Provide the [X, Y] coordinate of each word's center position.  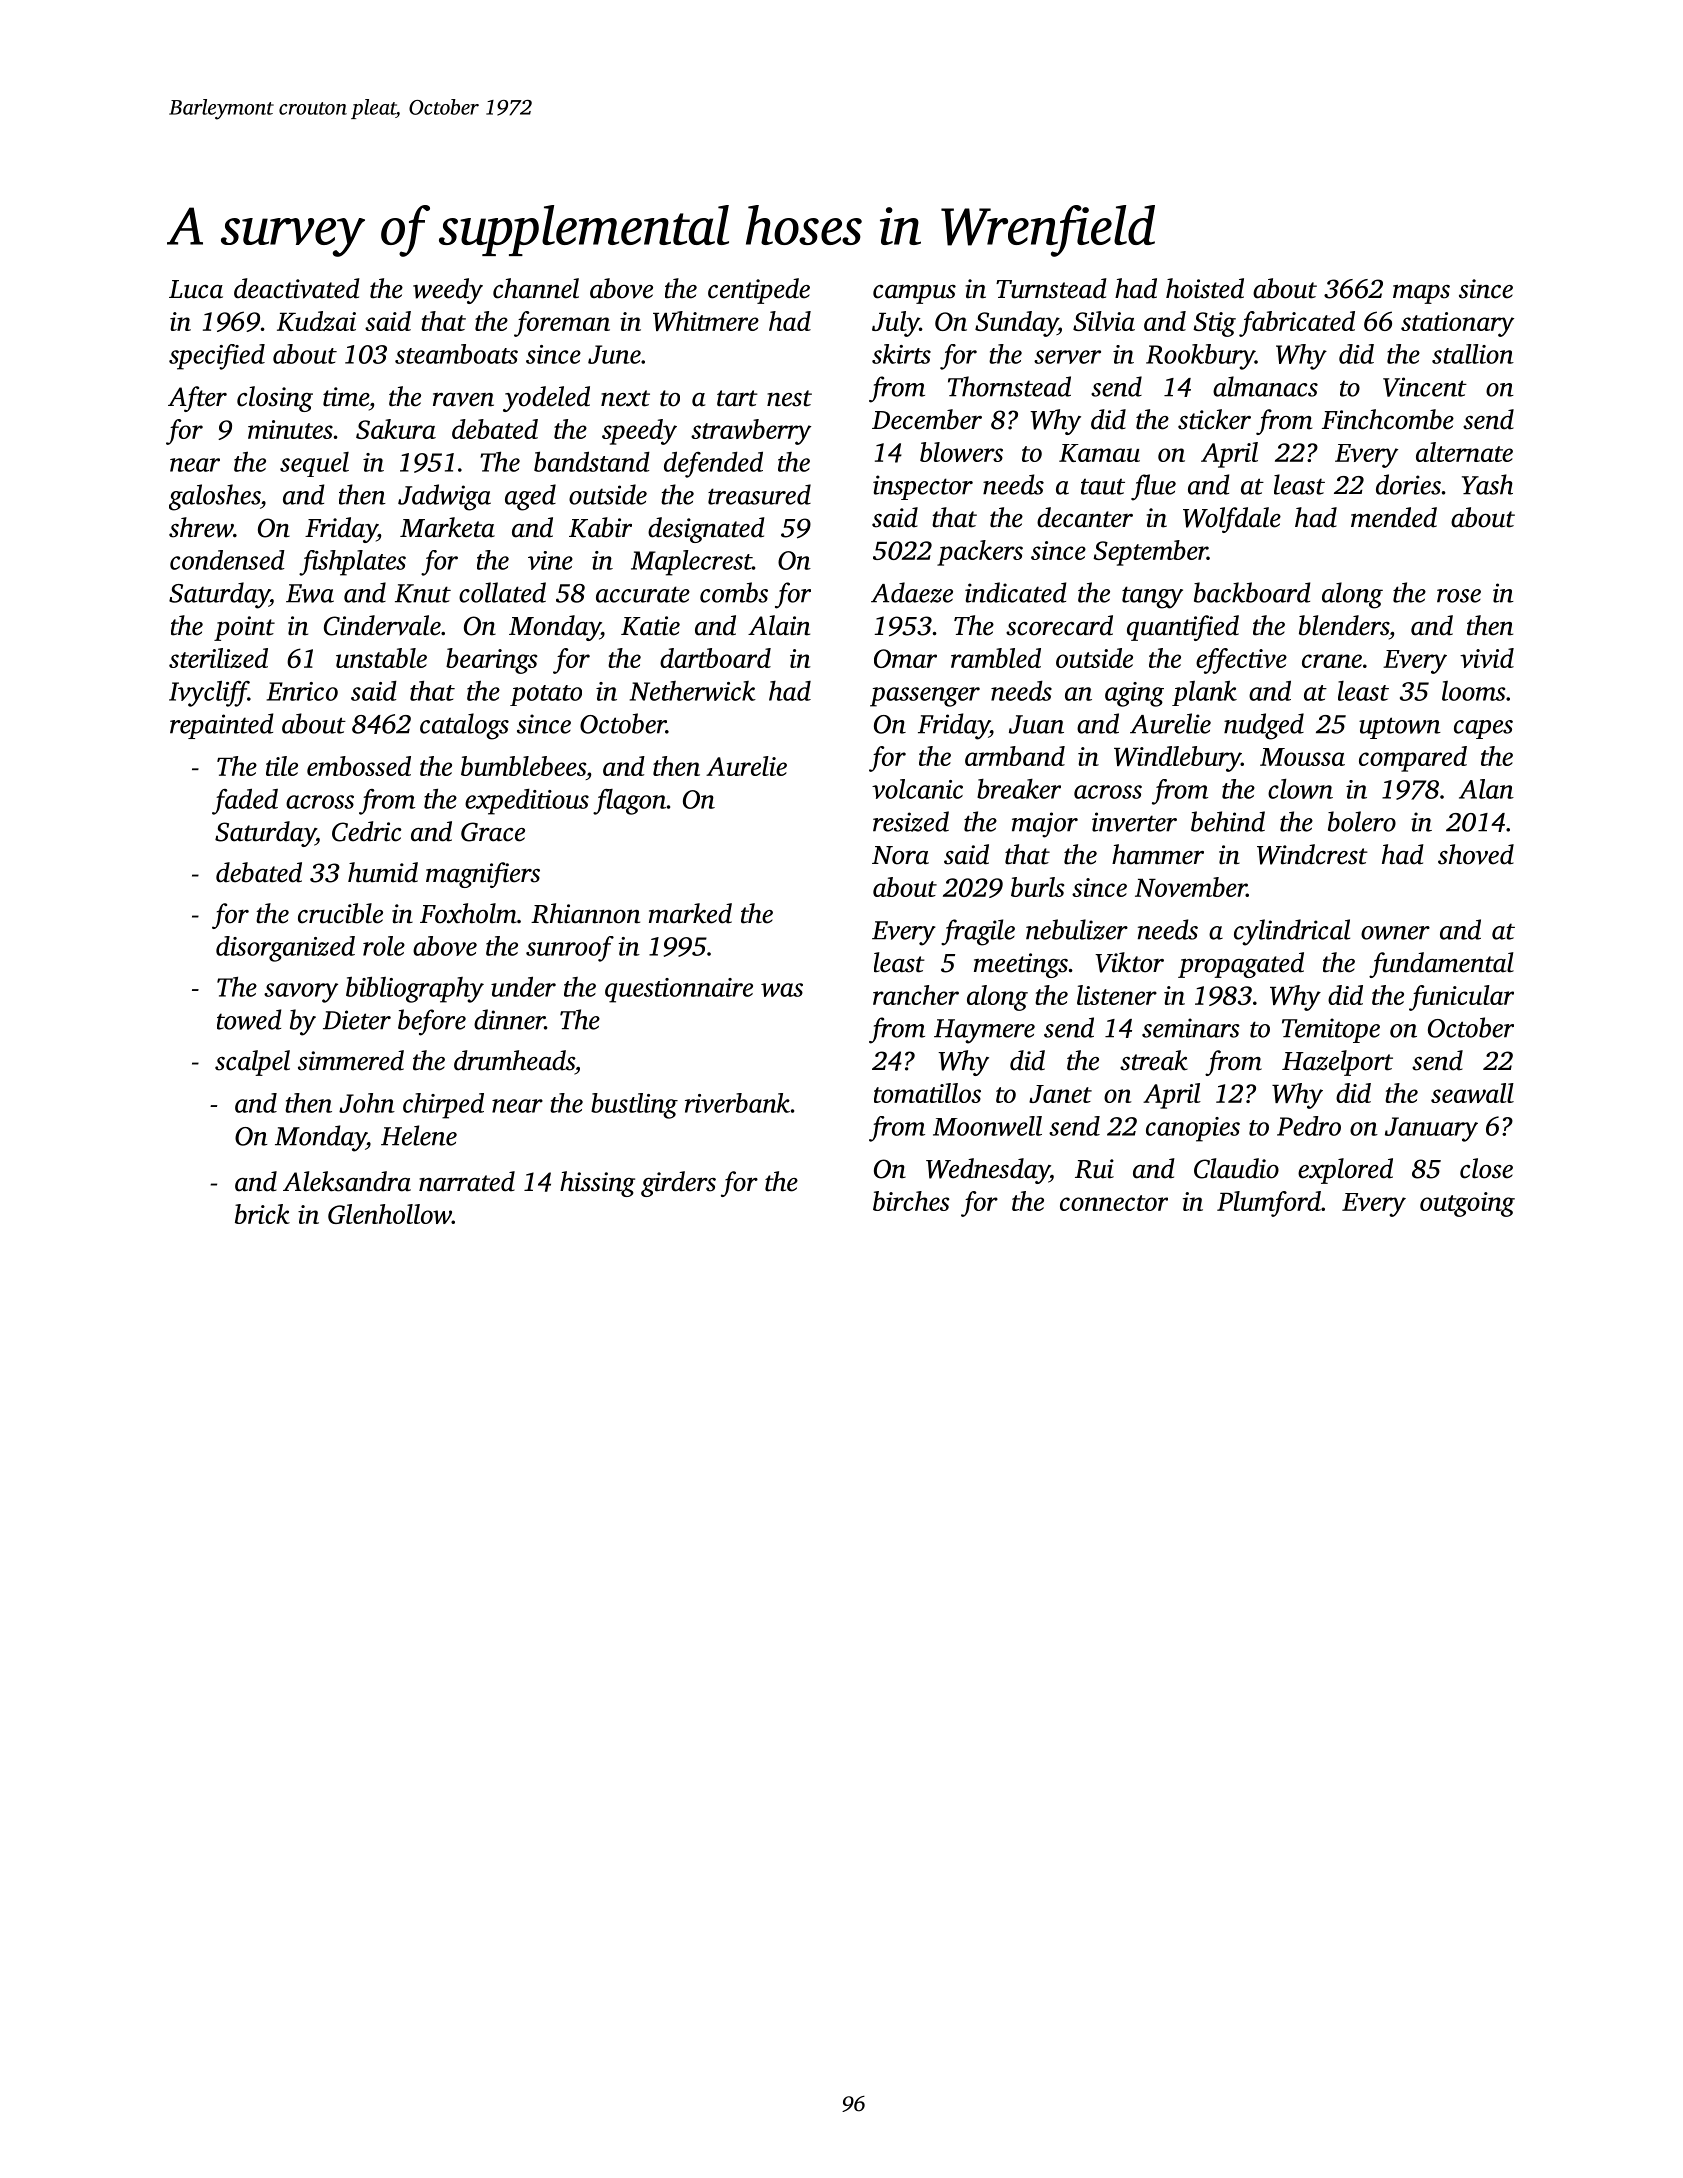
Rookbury [1200, 357]
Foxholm [468, 913]
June [614, 354]
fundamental [1441, 965]
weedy [448, 291]
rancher [916, 995]
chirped [443, 1106]
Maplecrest [691, 563]
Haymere [984, 1031]
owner [1395, 933]
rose [1459, 596]
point [244, 628]
